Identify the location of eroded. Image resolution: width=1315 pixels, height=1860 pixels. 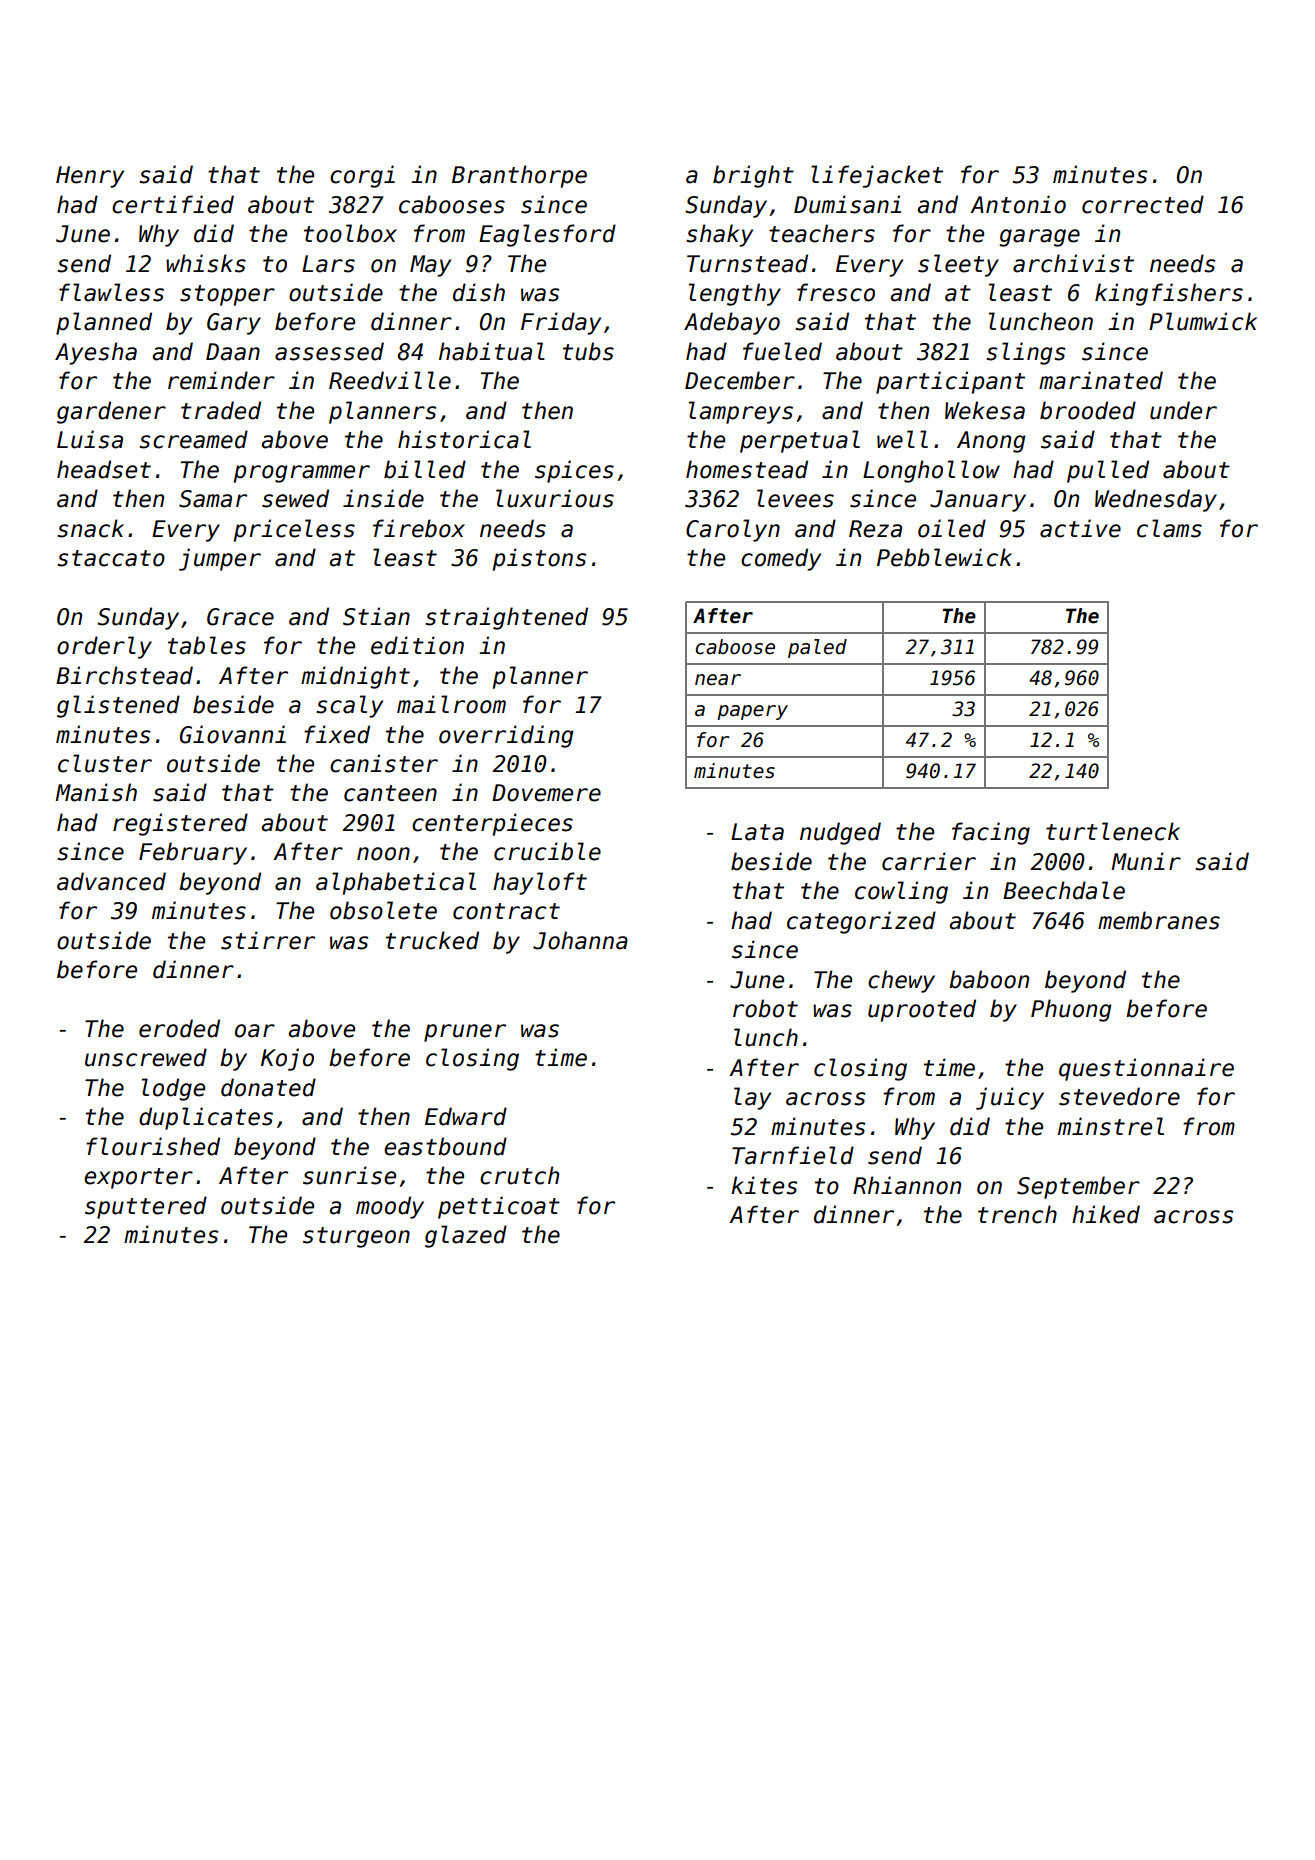
(179, 1028).
